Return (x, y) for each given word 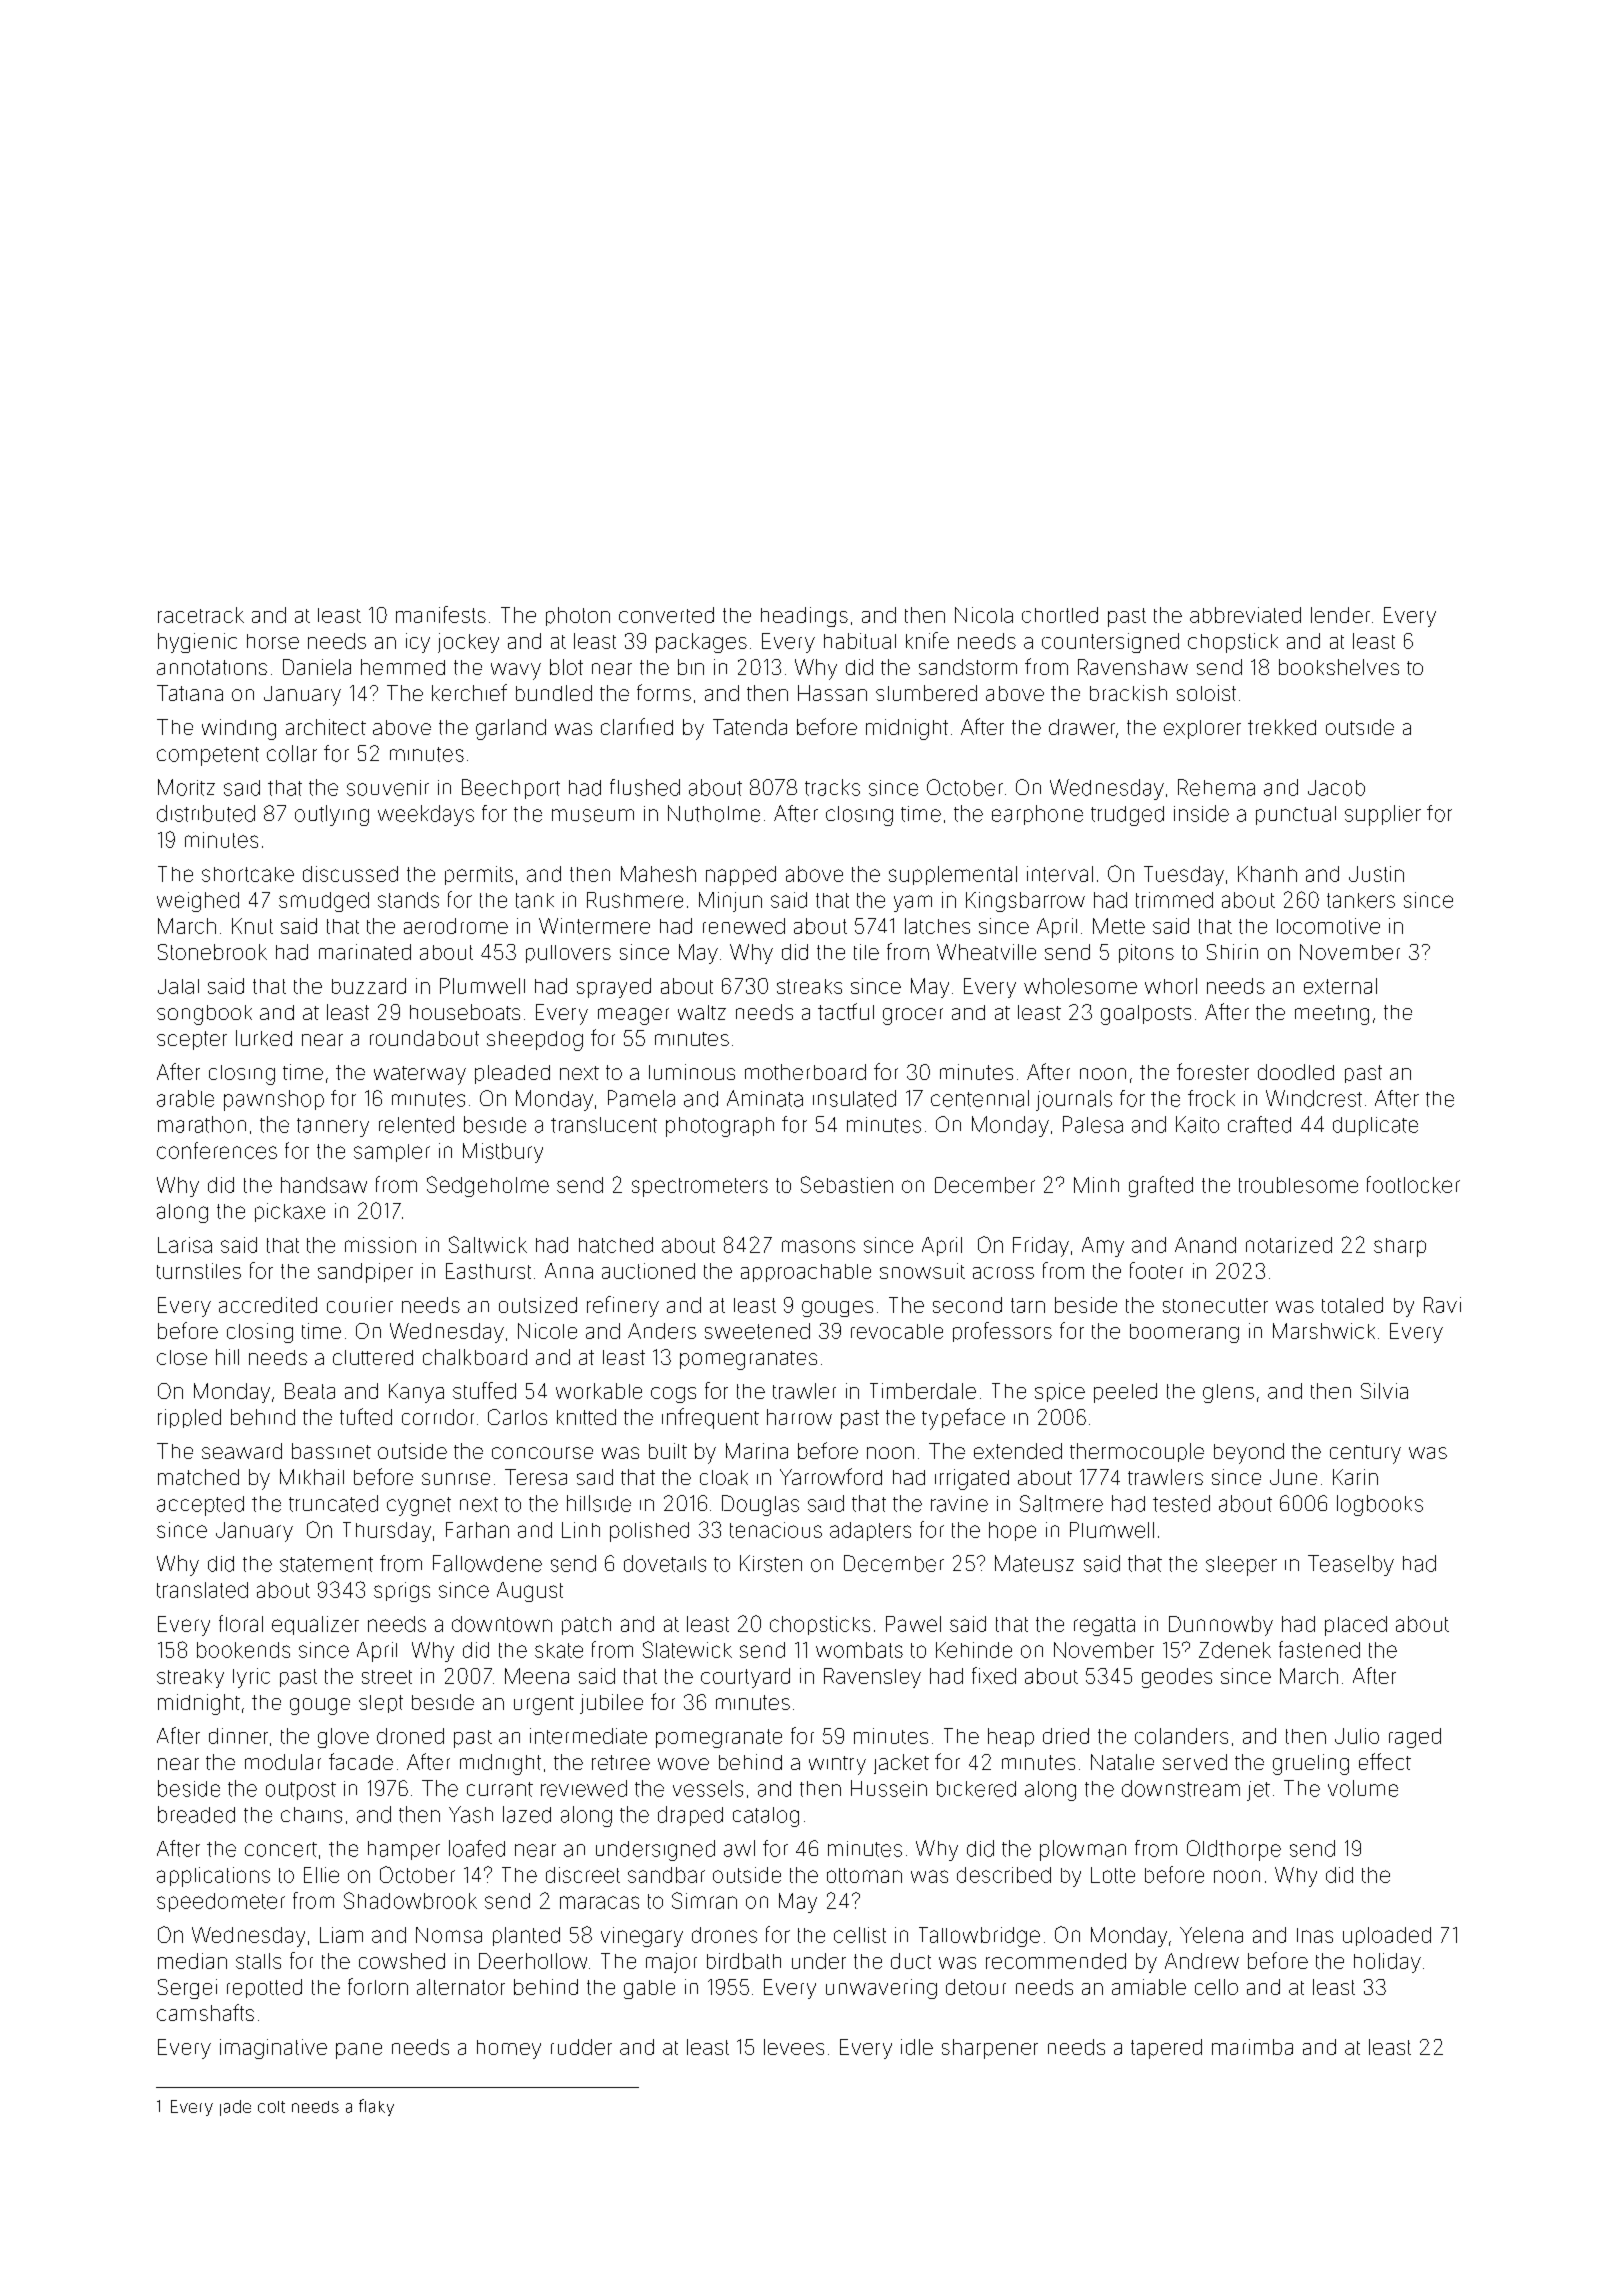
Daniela (317, 667)
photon (578, 616)
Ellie (321, 1875)
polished (649, 1532)
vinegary (642, 1937)
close (182, 1357)
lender (1340, 615)
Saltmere (1061, 1503)
